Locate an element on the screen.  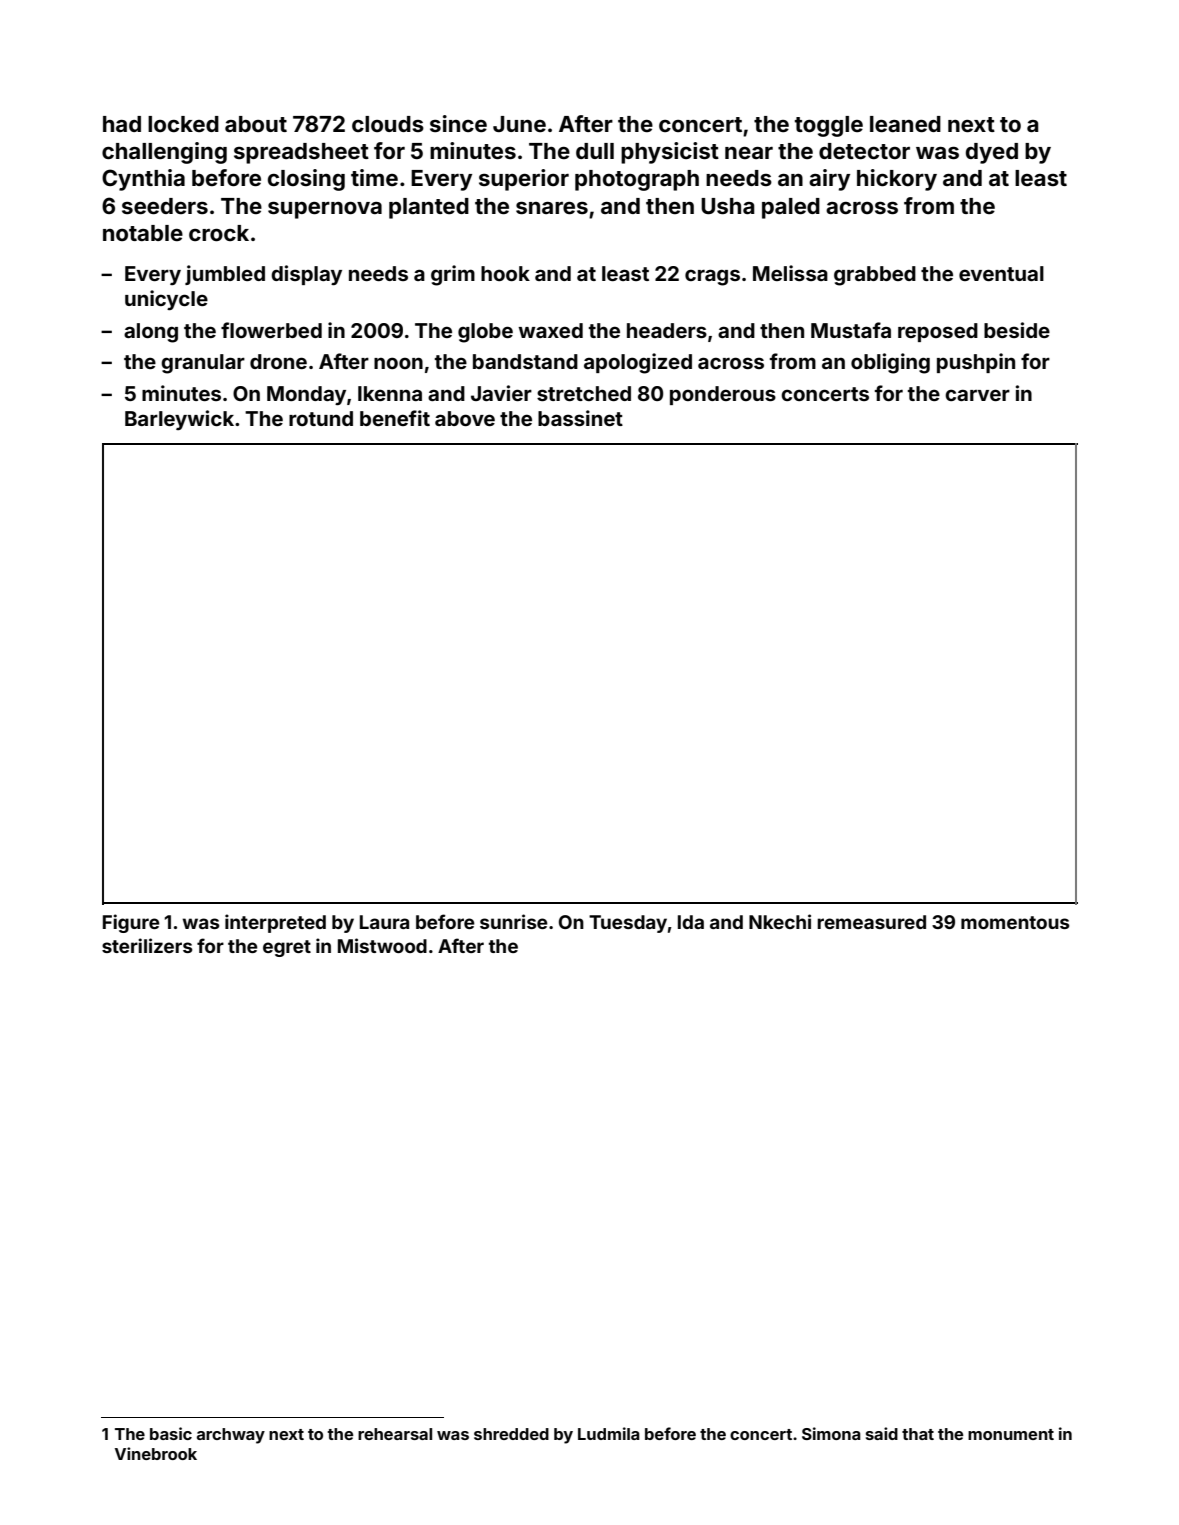
drone is located at coordinates (278, 361).
